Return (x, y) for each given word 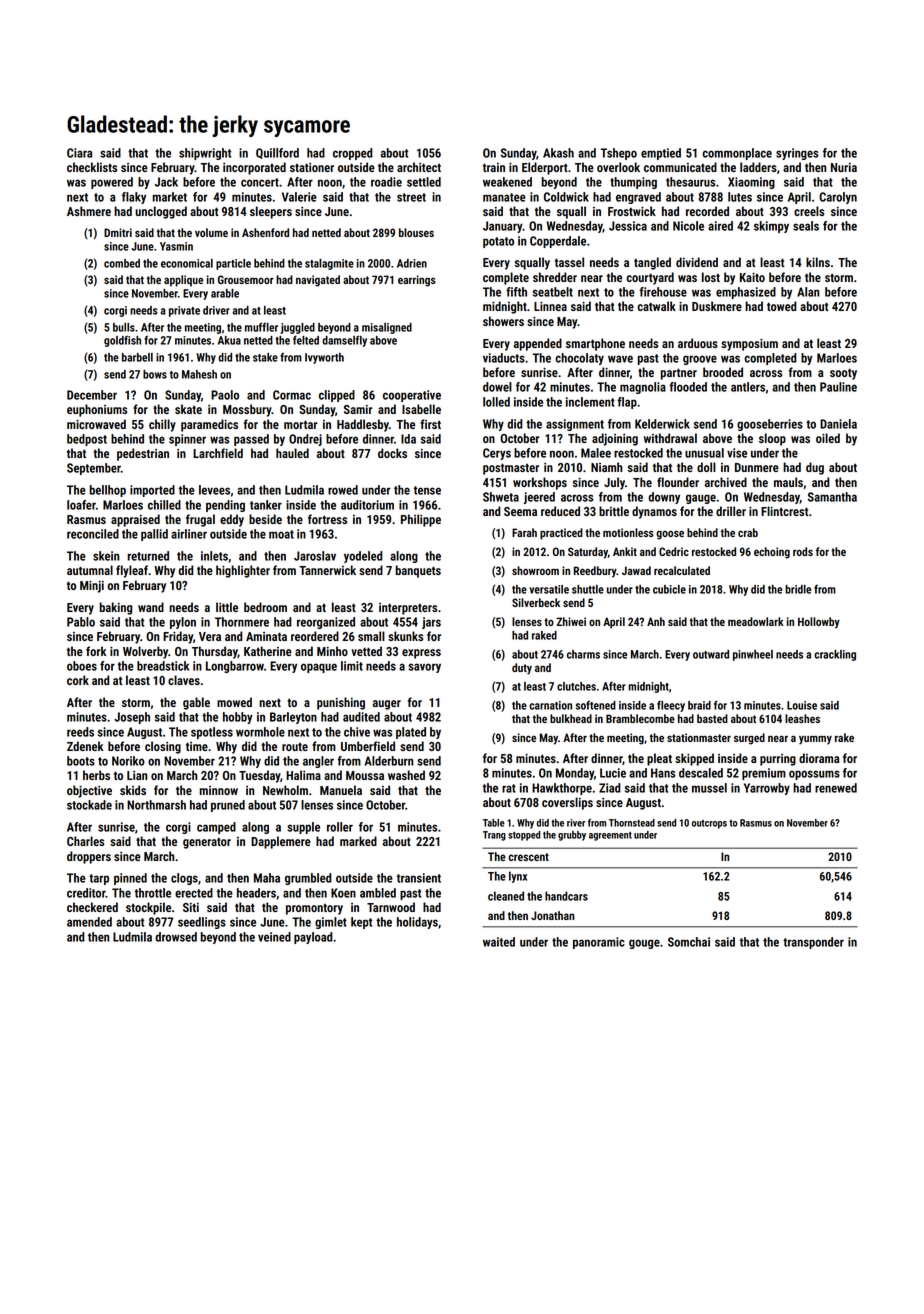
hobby (238, 718)
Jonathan (552, 915)
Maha (267, 878)
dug (815, 468)
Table (494, 823)
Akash (558, 153)
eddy (232, 520)
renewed (836, 788)
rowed (343, 490)
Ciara (79, 153)
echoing (772, 553)
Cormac (292, 395)
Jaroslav (315, 556)
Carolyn (838, 198)
